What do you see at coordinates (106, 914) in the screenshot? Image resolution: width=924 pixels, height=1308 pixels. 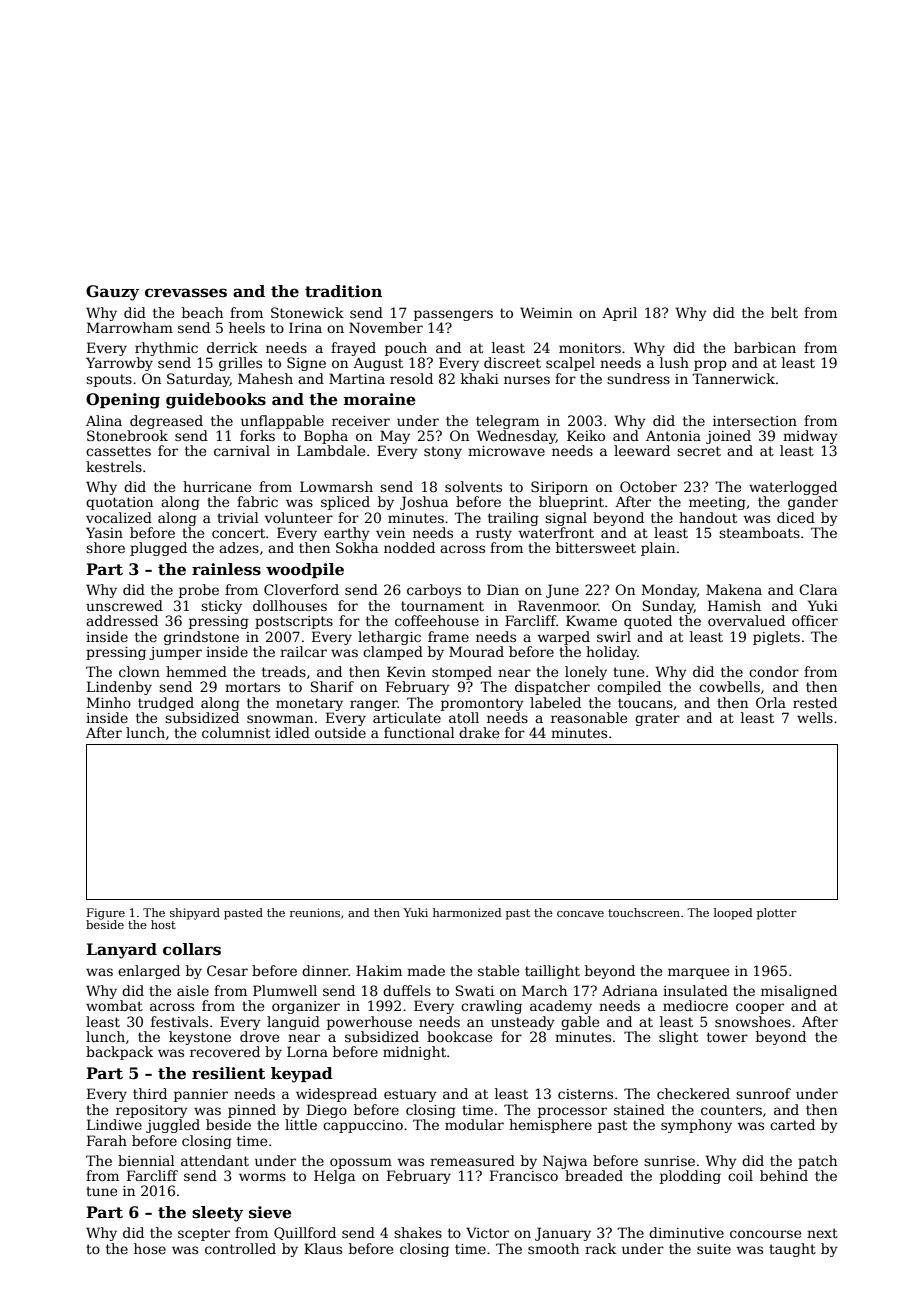 I see `Figure` at bounding box center [106, 914].
